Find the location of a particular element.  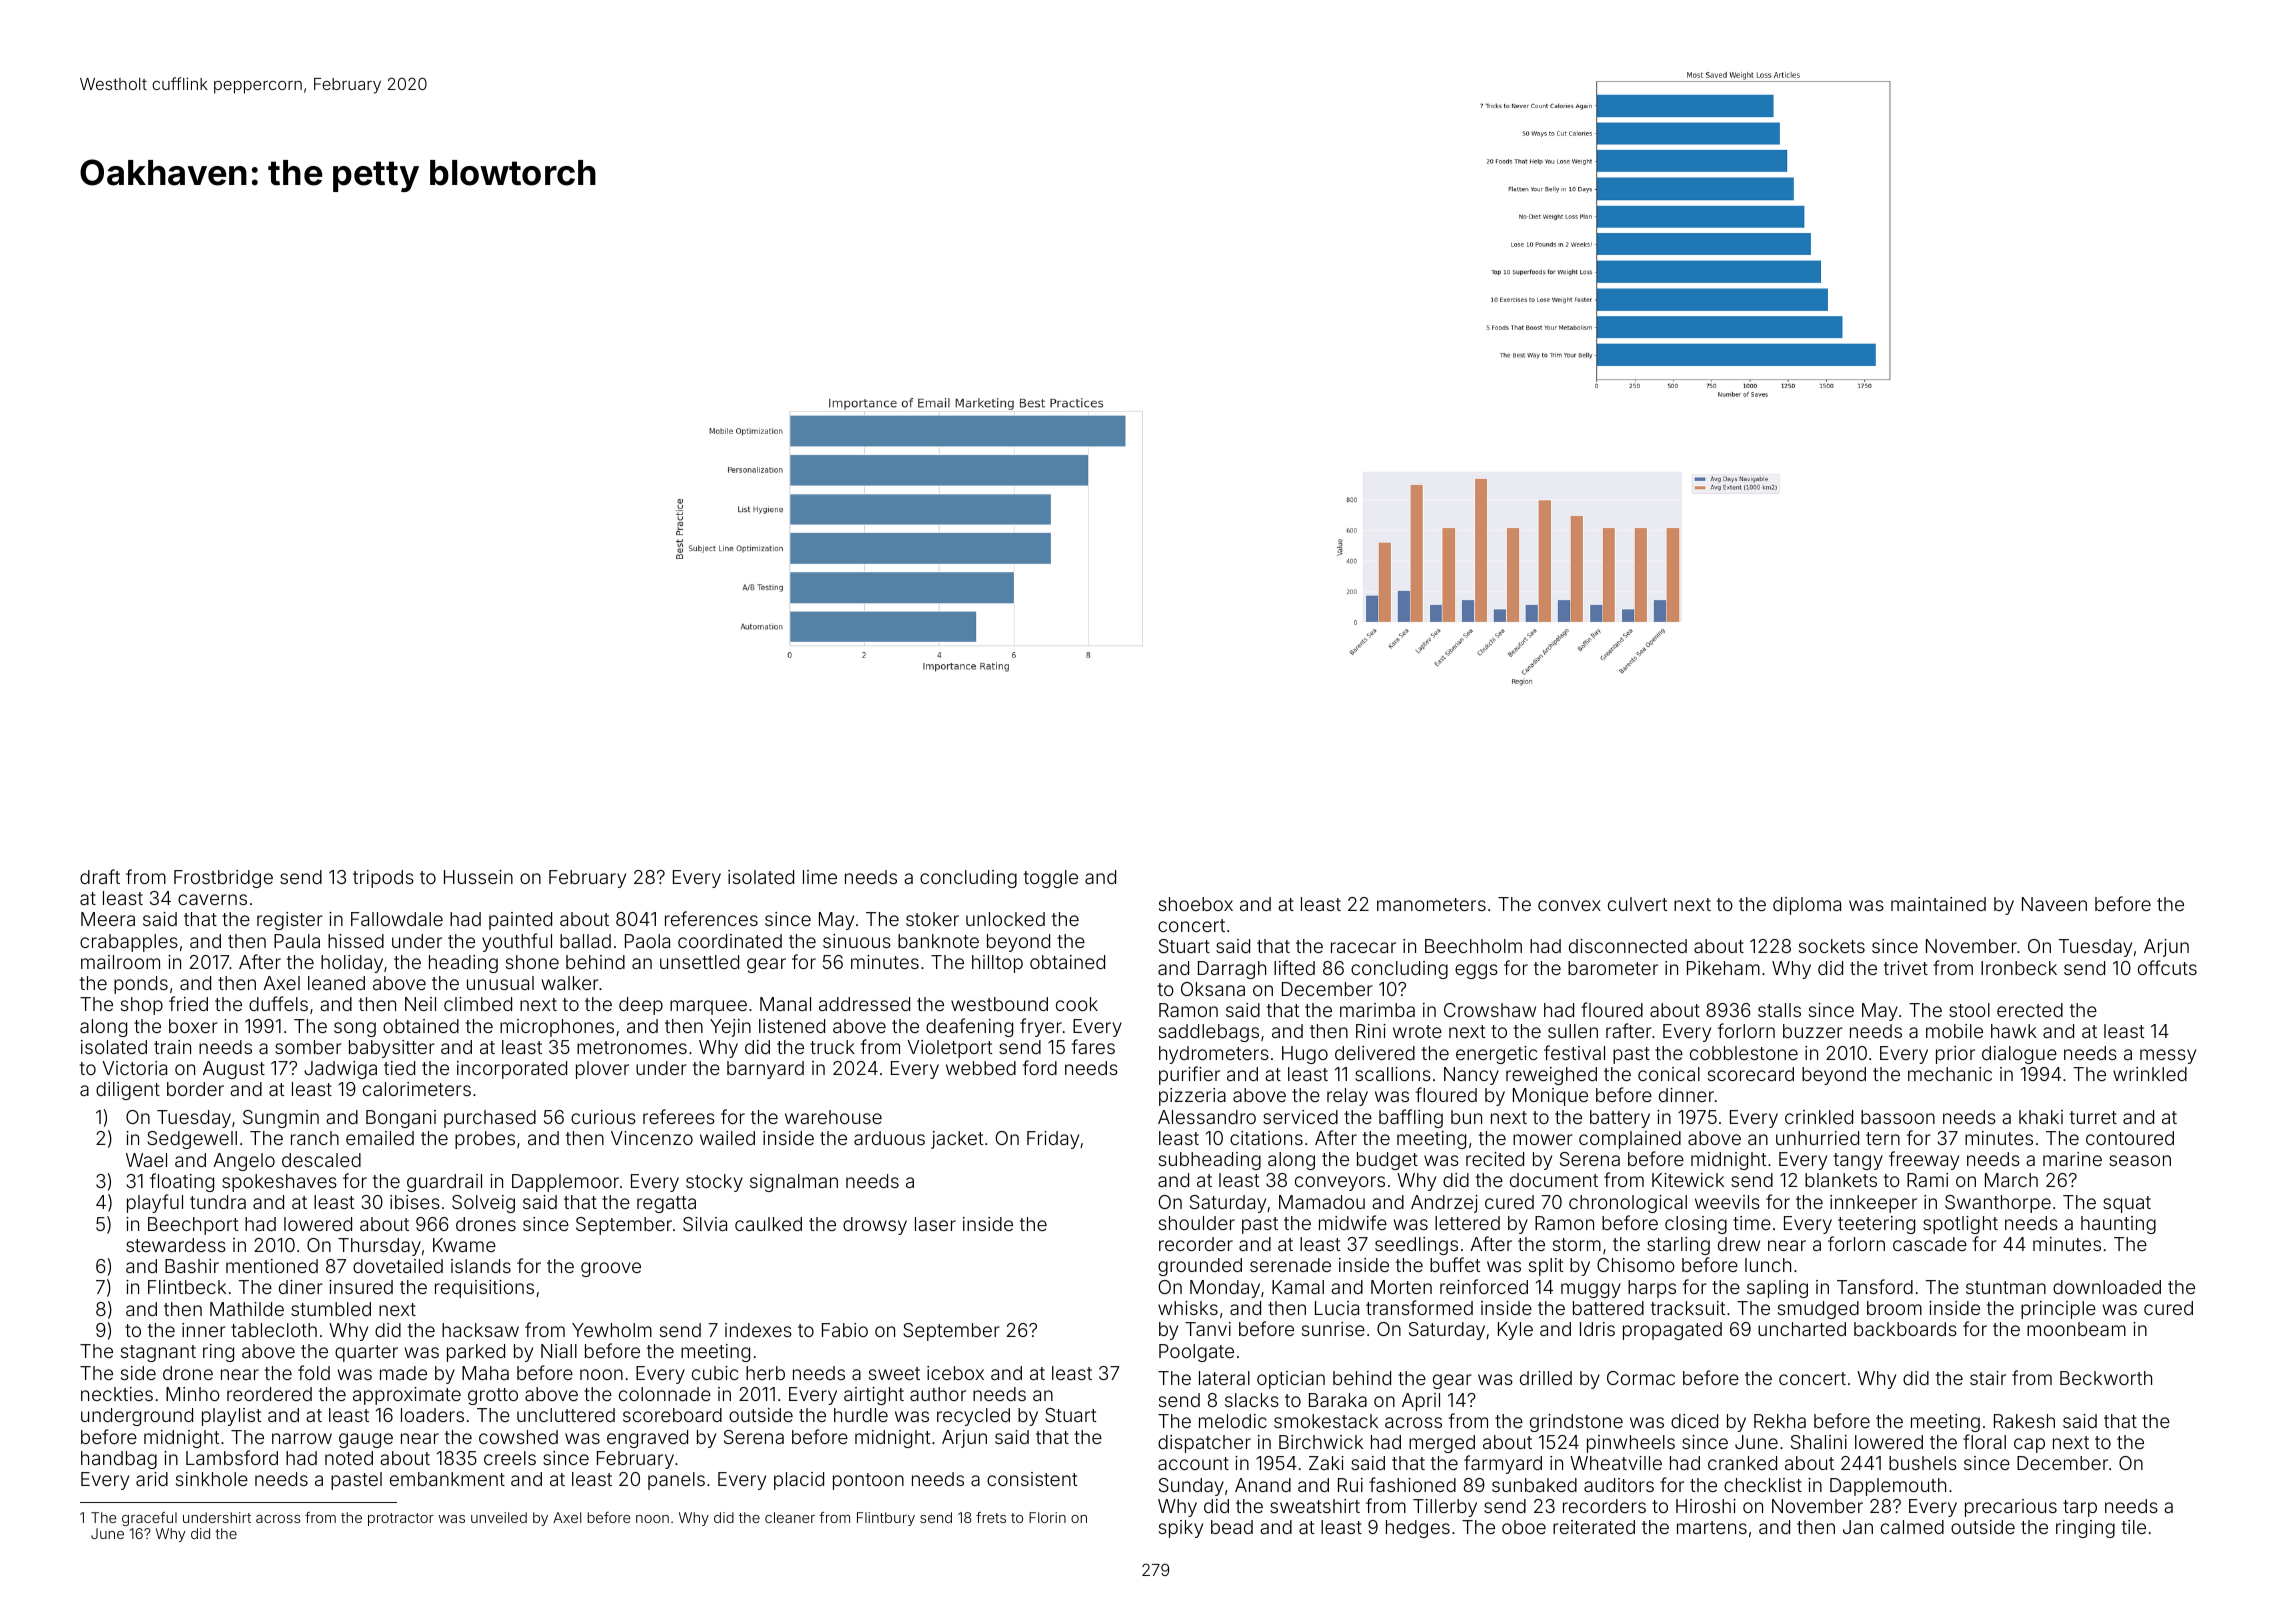

Frostbridge is located at coordinates (223, 879).
